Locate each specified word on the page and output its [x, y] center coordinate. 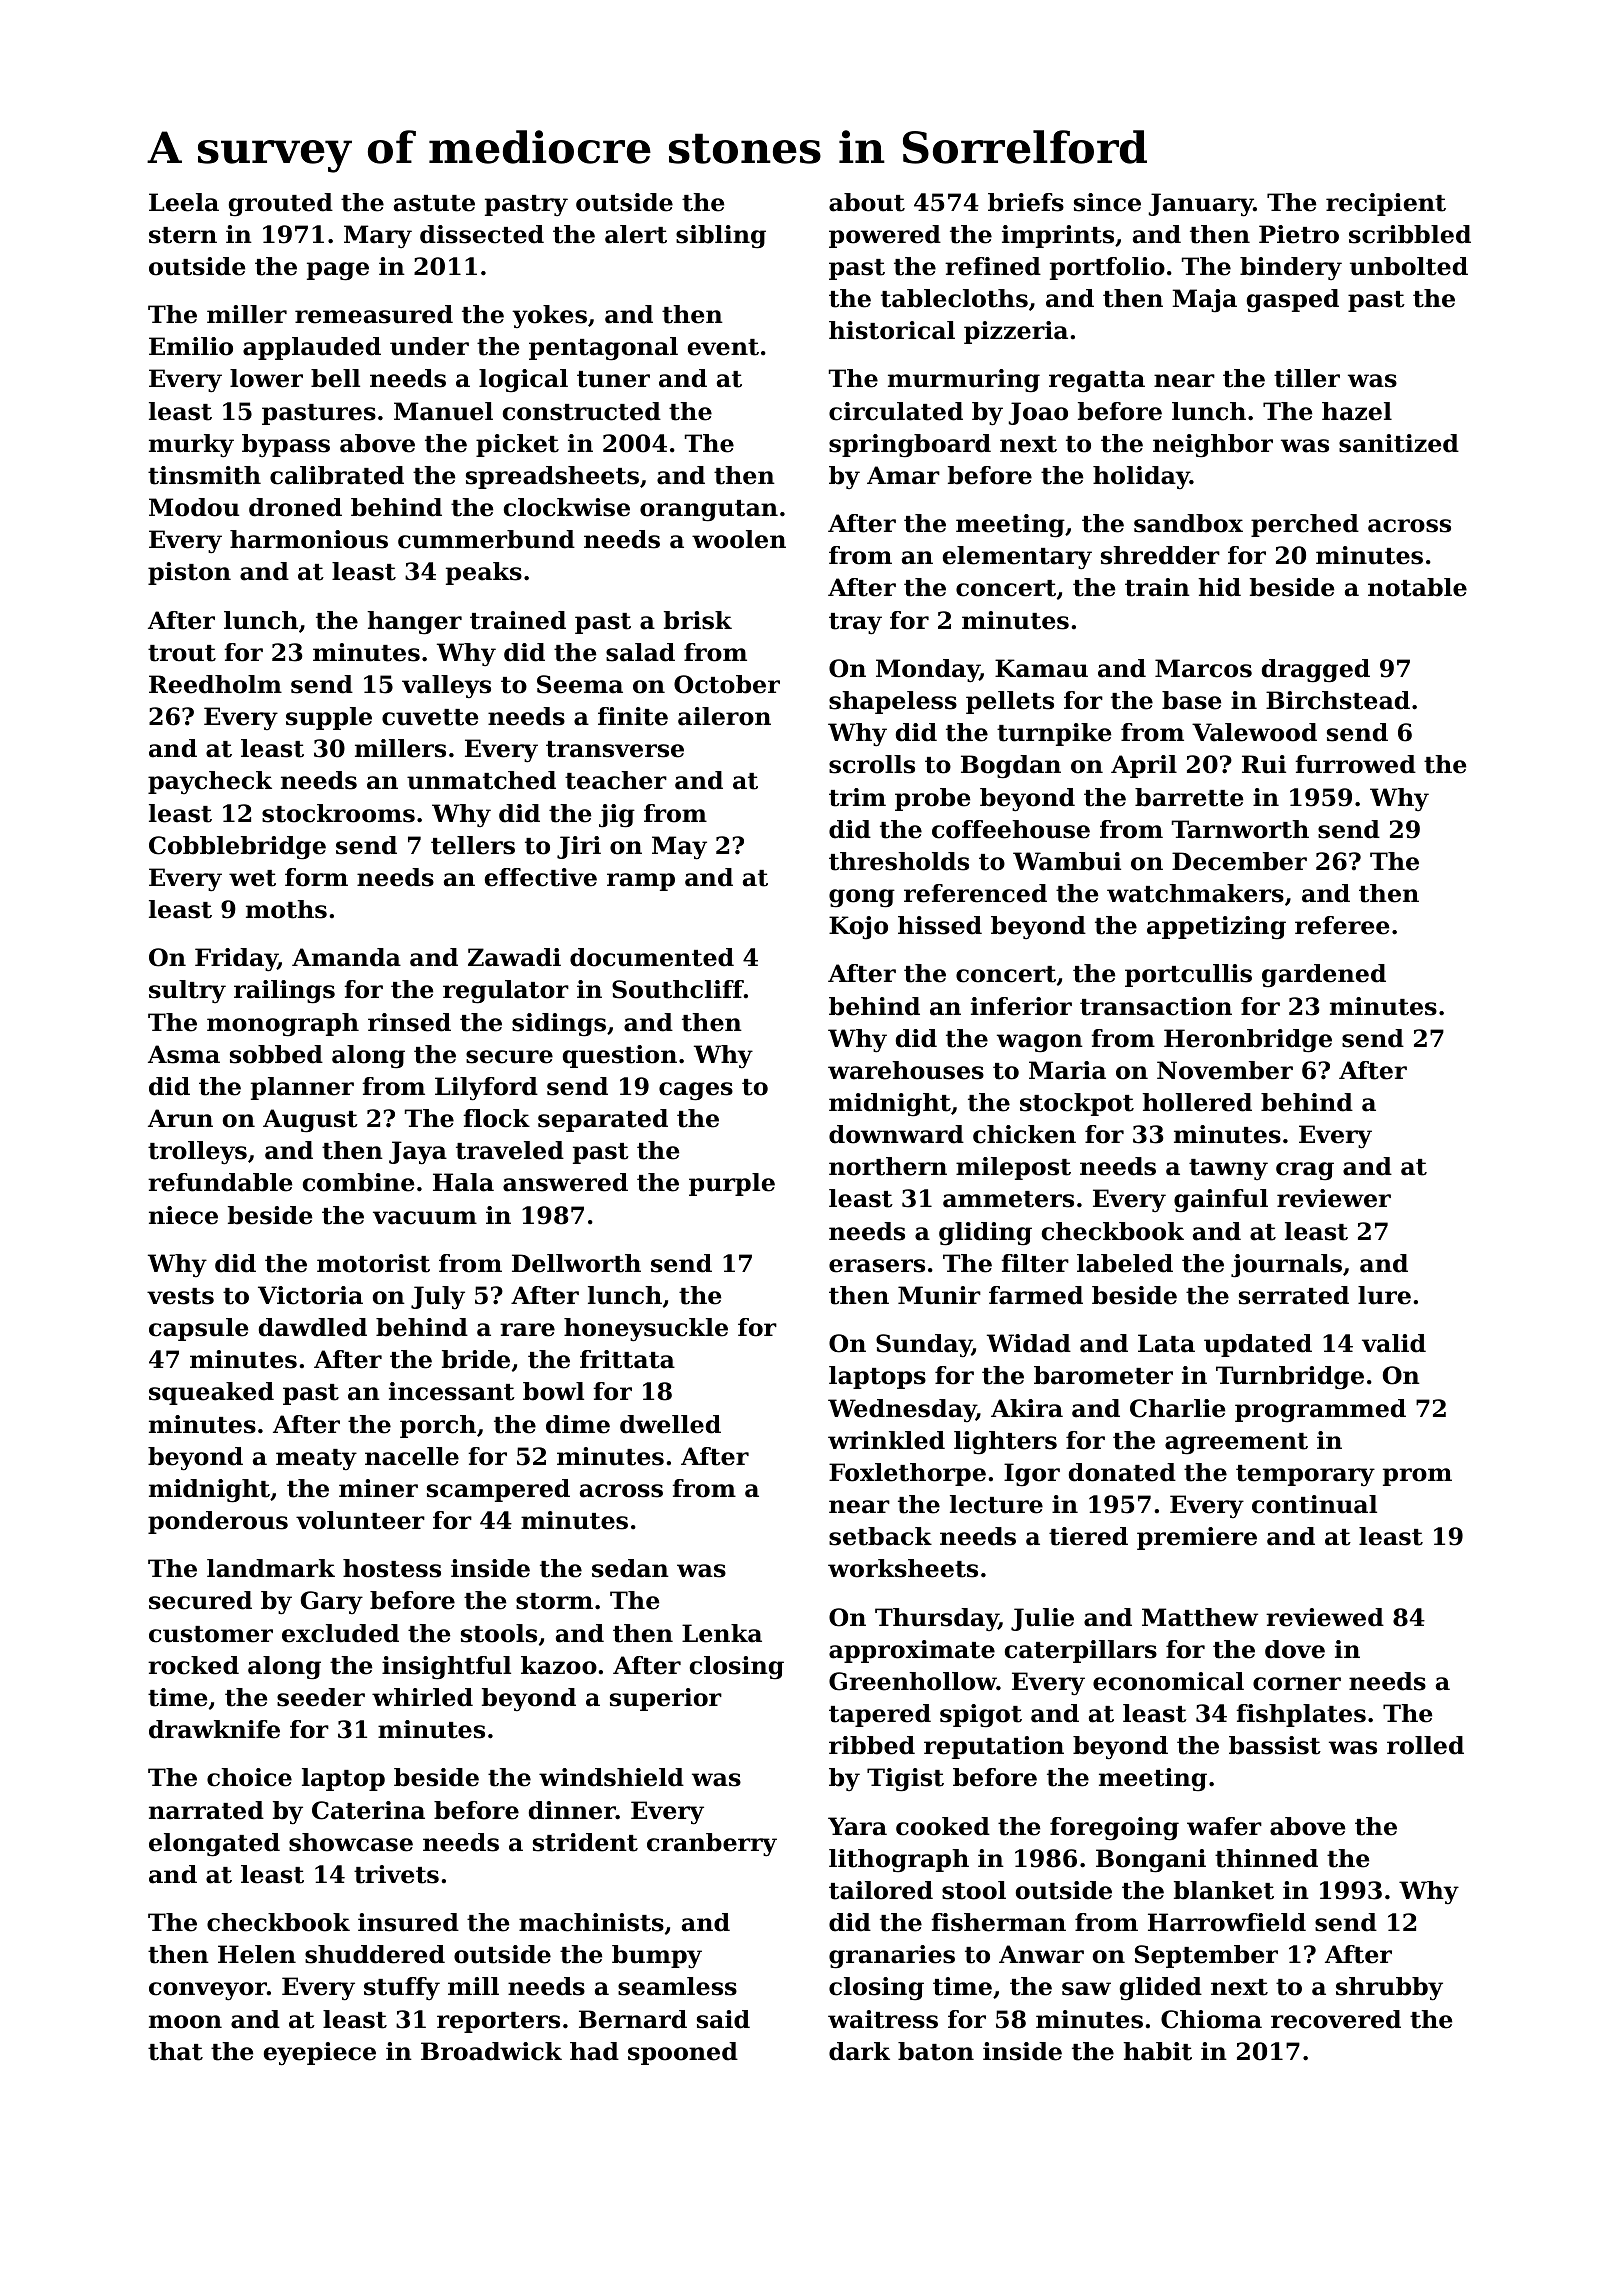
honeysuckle [646, 1330]
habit [1157, 2051]
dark [859, 2051]
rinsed [409, 1022]
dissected [482, 234]
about [867, 202]
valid [1394, 1343]
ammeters [1008, 1199]
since [1107, 202]
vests [180, 1296]
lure [1384, 1295]
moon [185, 2022]
